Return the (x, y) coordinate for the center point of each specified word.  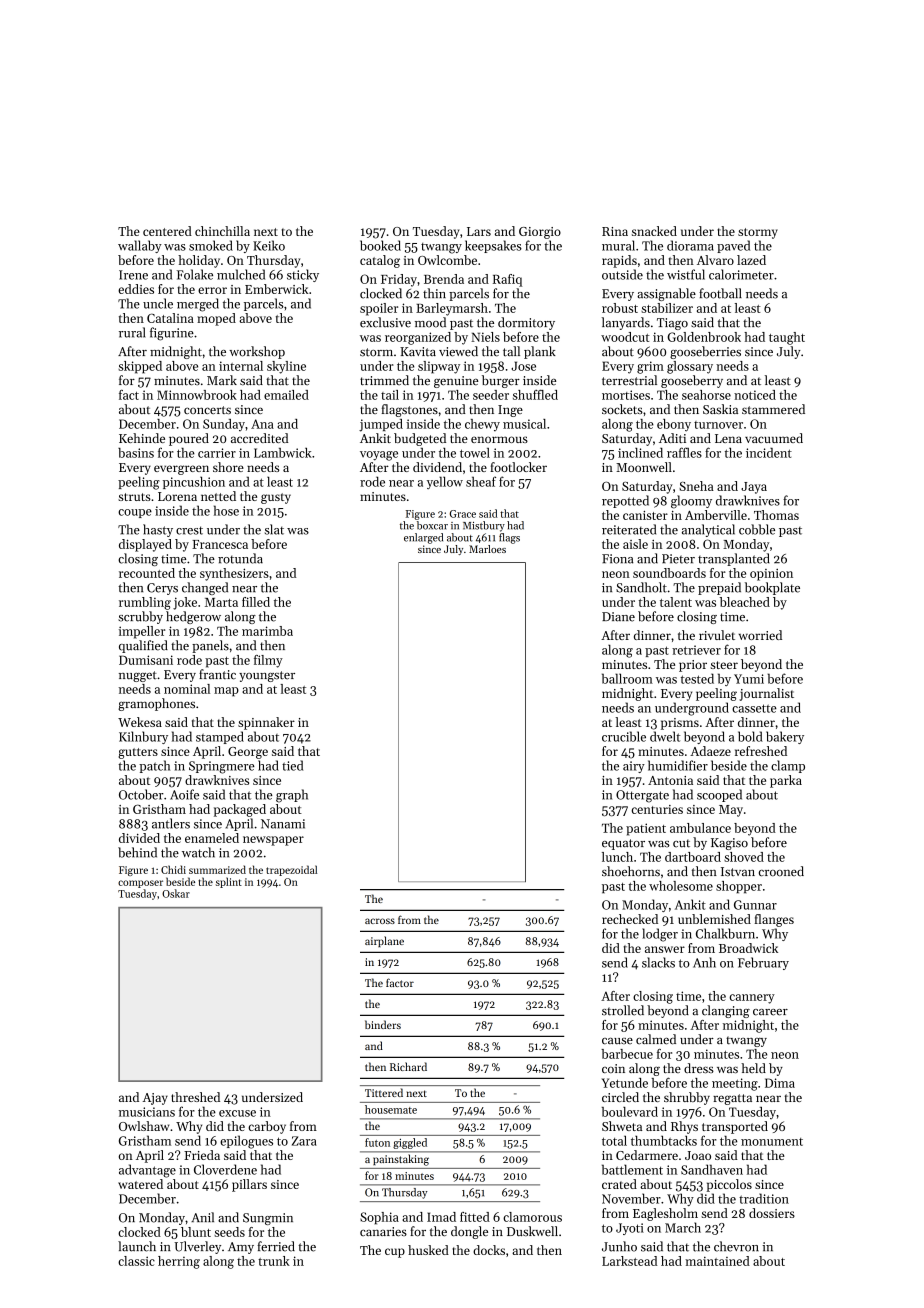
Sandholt (641, 587)
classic (136, 1261)
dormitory (526, 323)
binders (383, 1024)
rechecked (630, 919)
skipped (140, 367)
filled (256, 602)
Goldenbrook (704, 337)
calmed (656, 1039)
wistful (686, 274)
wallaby (140, 246)
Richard (408, 1066)
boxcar (432, 525)
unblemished (714, 919)
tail (390, 395)
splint (229, 882)
